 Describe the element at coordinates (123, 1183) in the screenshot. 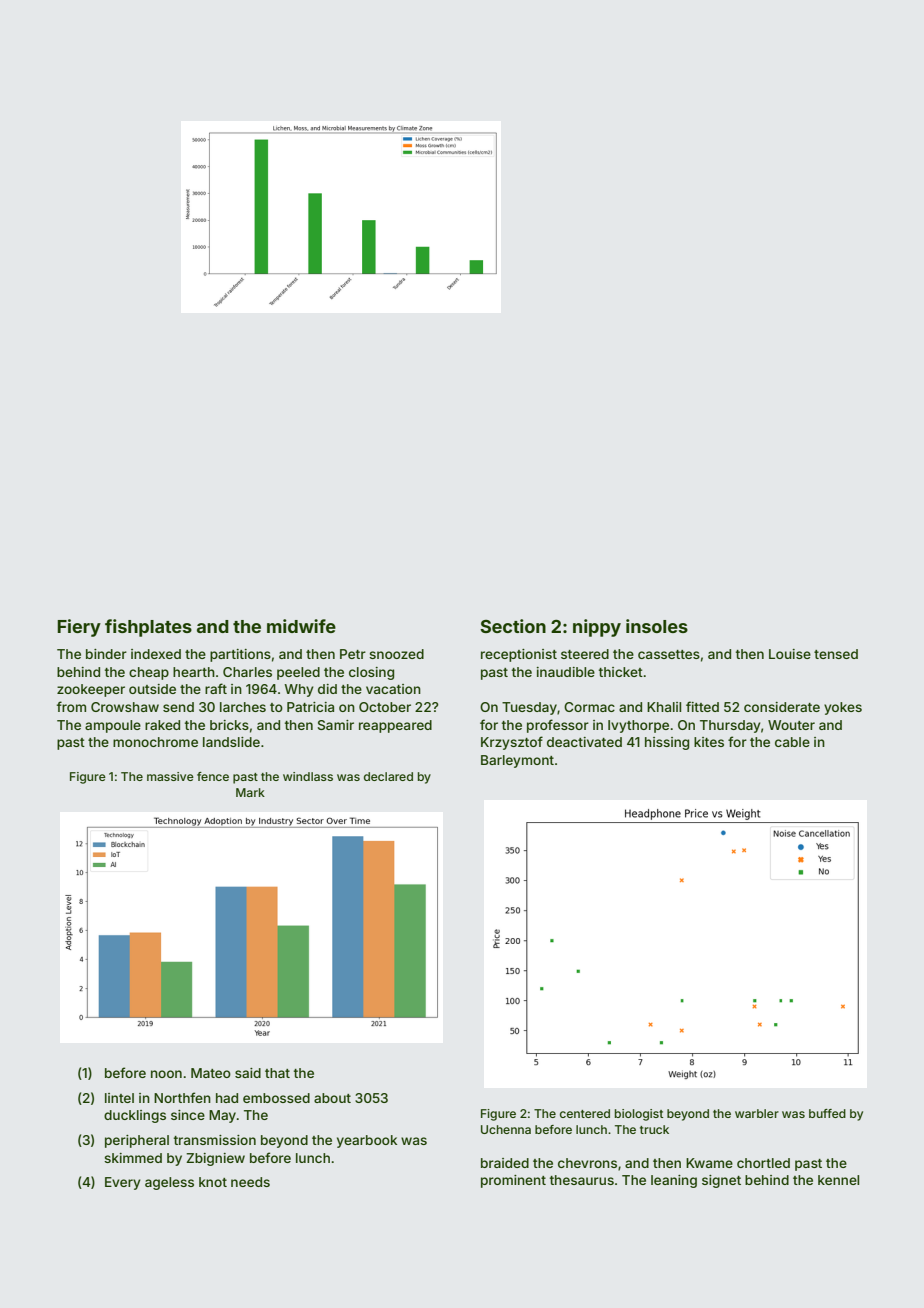

I see `Every` at that location.
